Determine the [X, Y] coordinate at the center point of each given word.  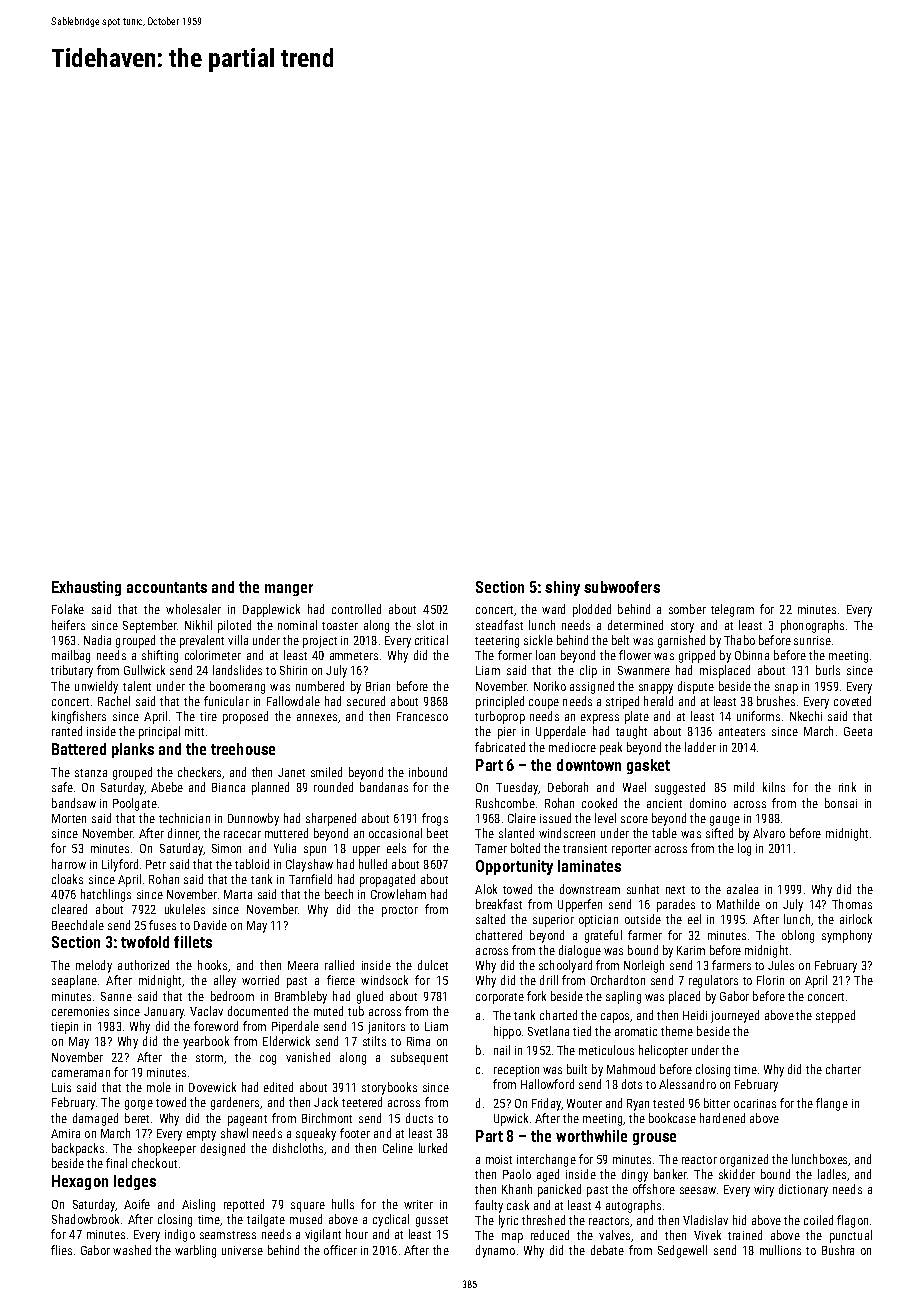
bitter [717, 1103]
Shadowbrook [85, 1219]
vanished [308, 1057]
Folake [68, 609]
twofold [145, 942]
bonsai [841, 803]
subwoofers [622, 587]
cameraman [81, 1073]
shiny [562, 588]
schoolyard [565, 966]
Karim [691, 950]
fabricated [500, 747]
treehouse [243, 749]
